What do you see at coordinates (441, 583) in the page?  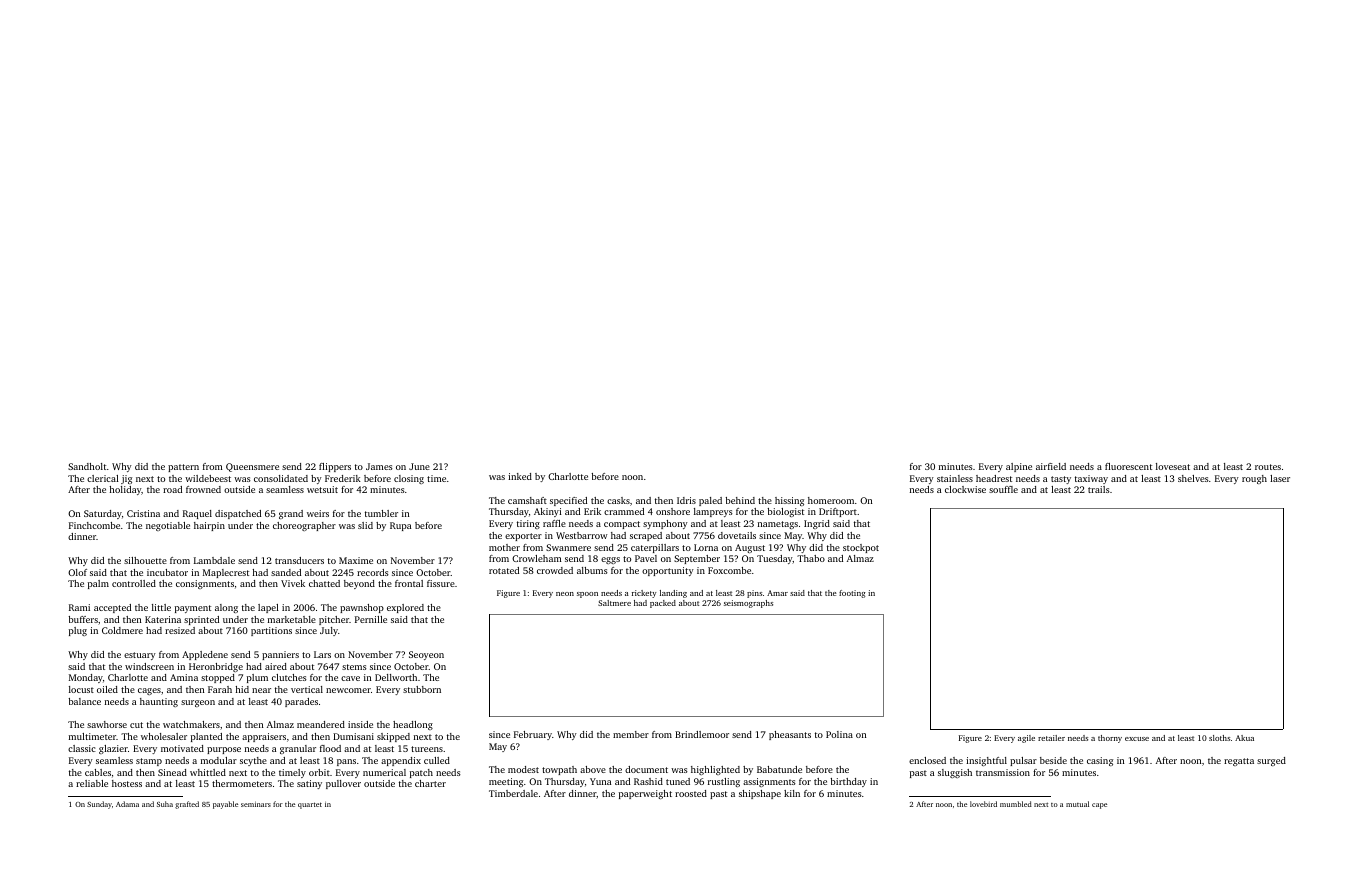 I see `fissure` at bounding box center [441, 583].
